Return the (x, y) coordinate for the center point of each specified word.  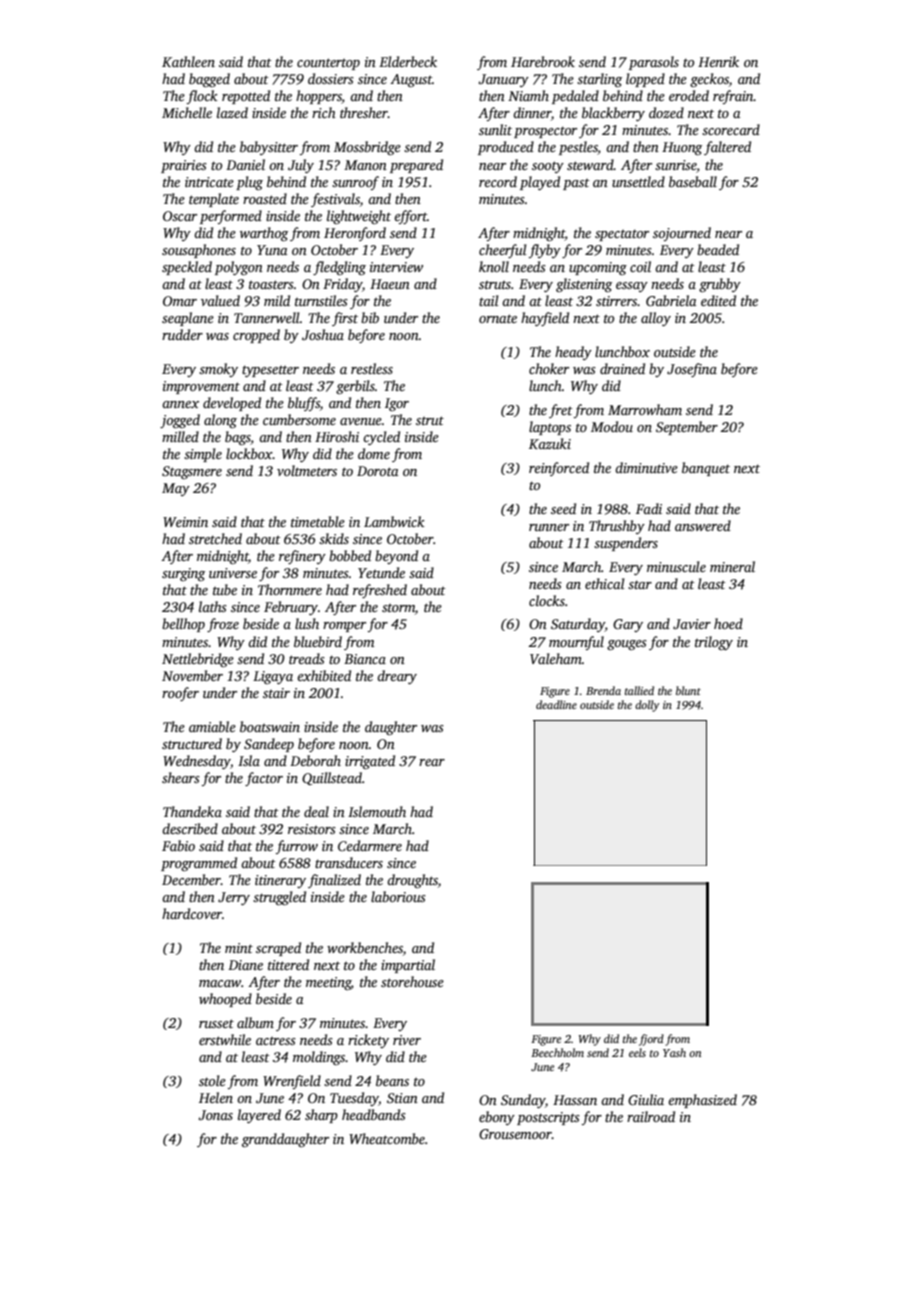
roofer (180, 694)
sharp (321, 1116)
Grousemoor (515, 1134)
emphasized (702, 1101)
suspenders (626, 544)
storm (398, 607)
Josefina (692, 370)
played (540, 183)
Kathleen (188, 61)
